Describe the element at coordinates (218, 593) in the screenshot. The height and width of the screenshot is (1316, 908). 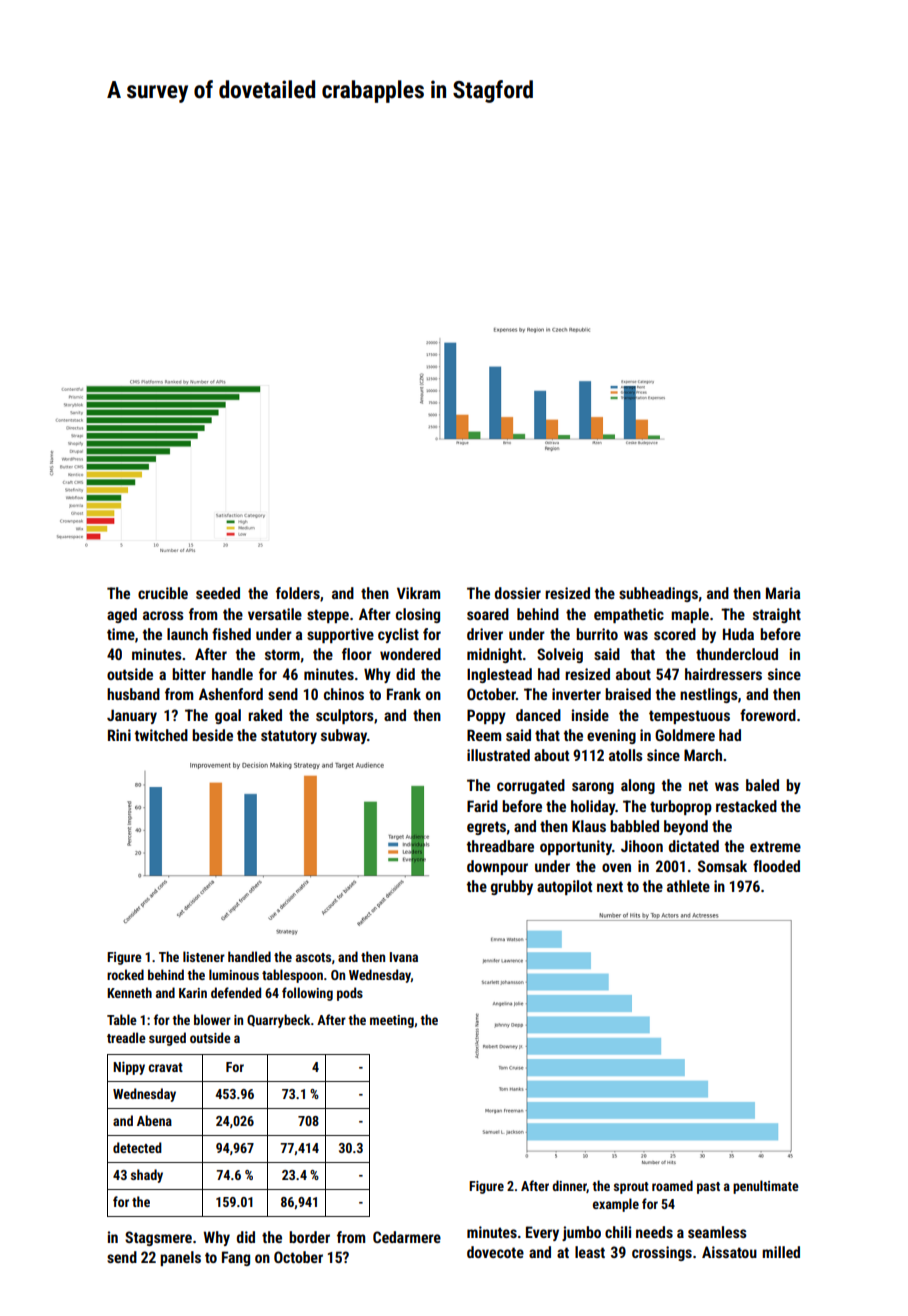
I see `seeded` at that location.
